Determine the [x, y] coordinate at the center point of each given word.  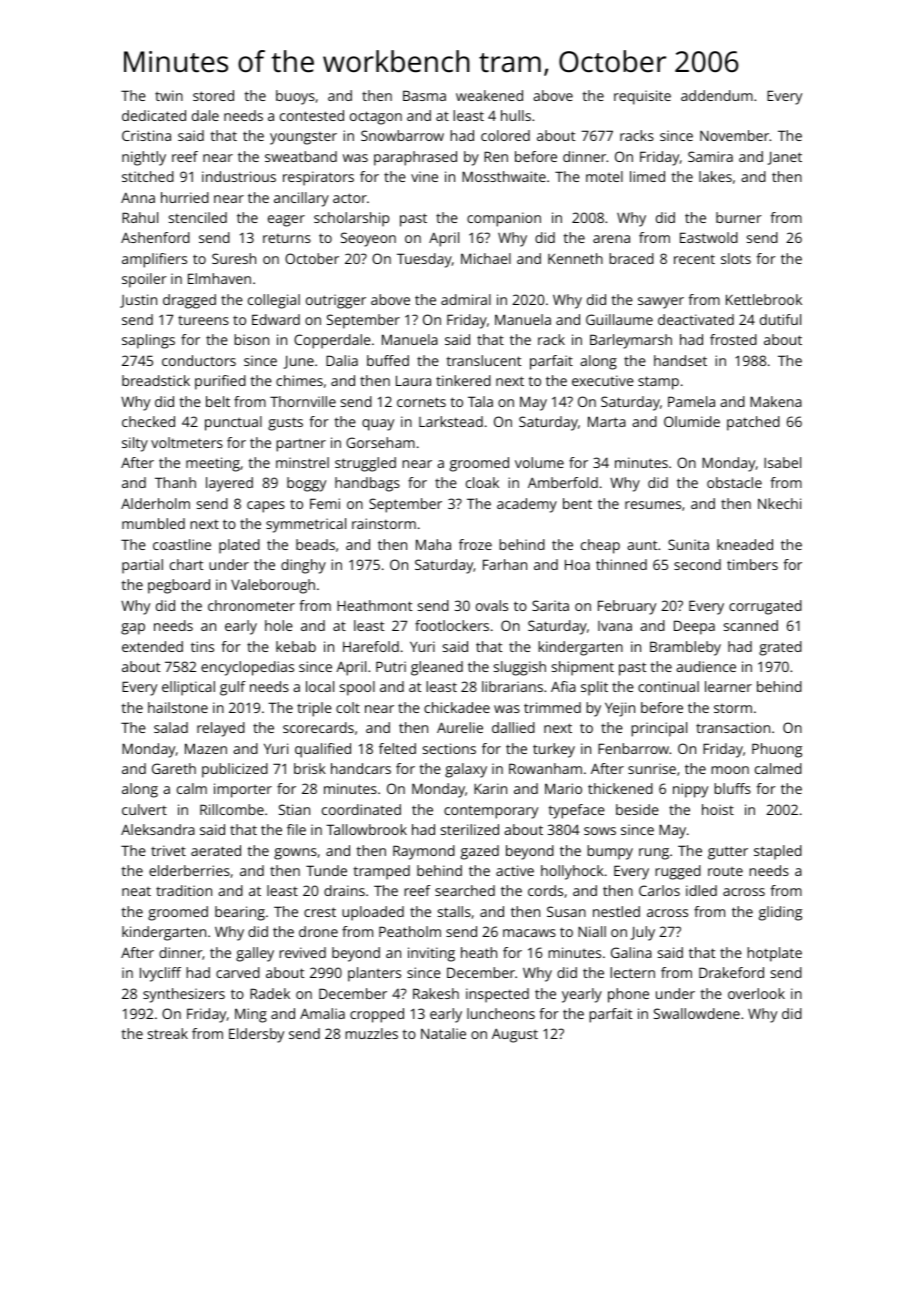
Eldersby [256, 1035]
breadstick [156, 380]
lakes [715, 176]
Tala [480, 401]
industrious [239, 176]
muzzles [371, 1033]
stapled [778, 852]
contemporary [491, 812]
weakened [489, 95]
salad [171, 727]
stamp [658, 383]
